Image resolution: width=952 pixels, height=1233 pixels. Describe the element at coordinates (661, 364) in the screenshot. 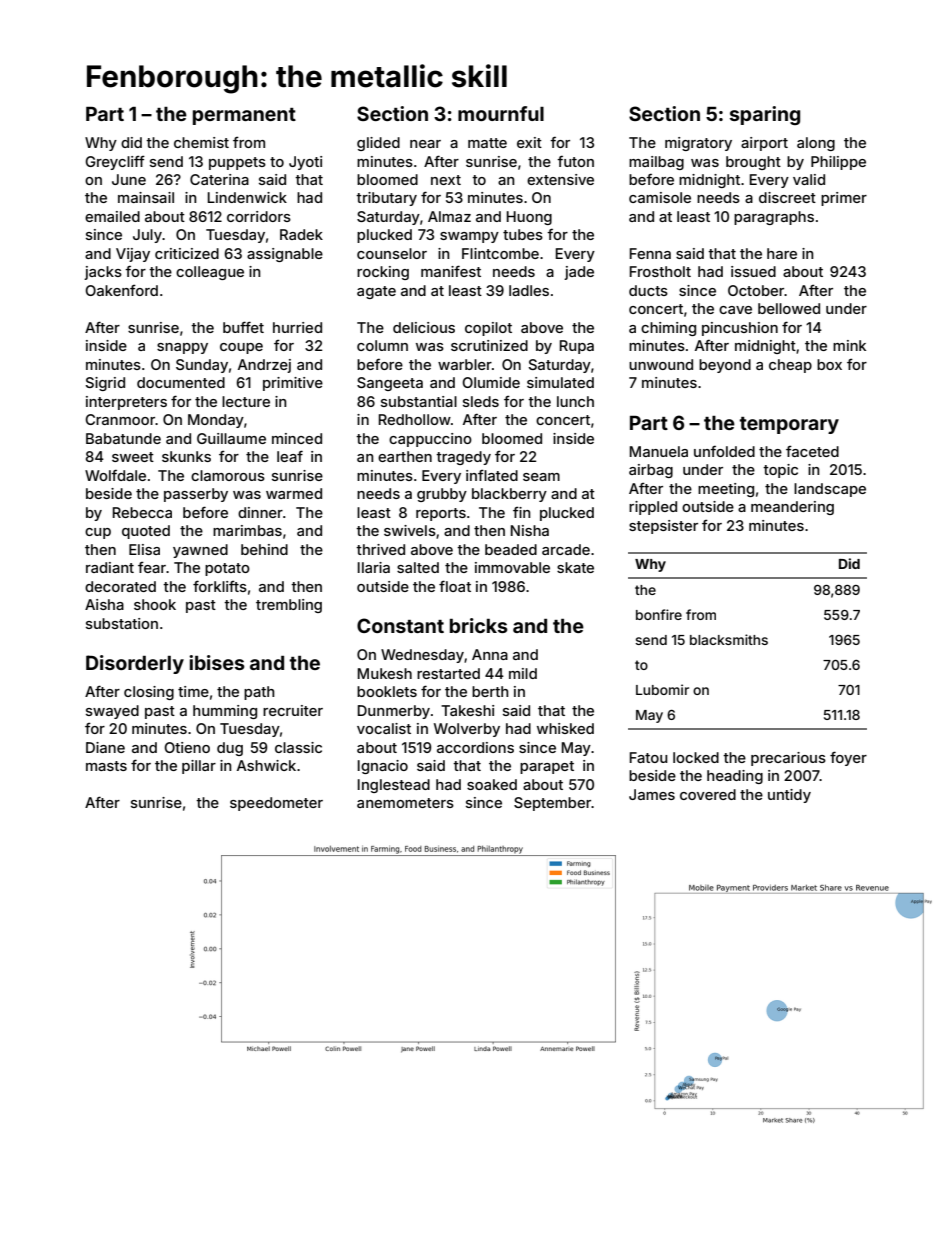

I see `unwound` at that location.
